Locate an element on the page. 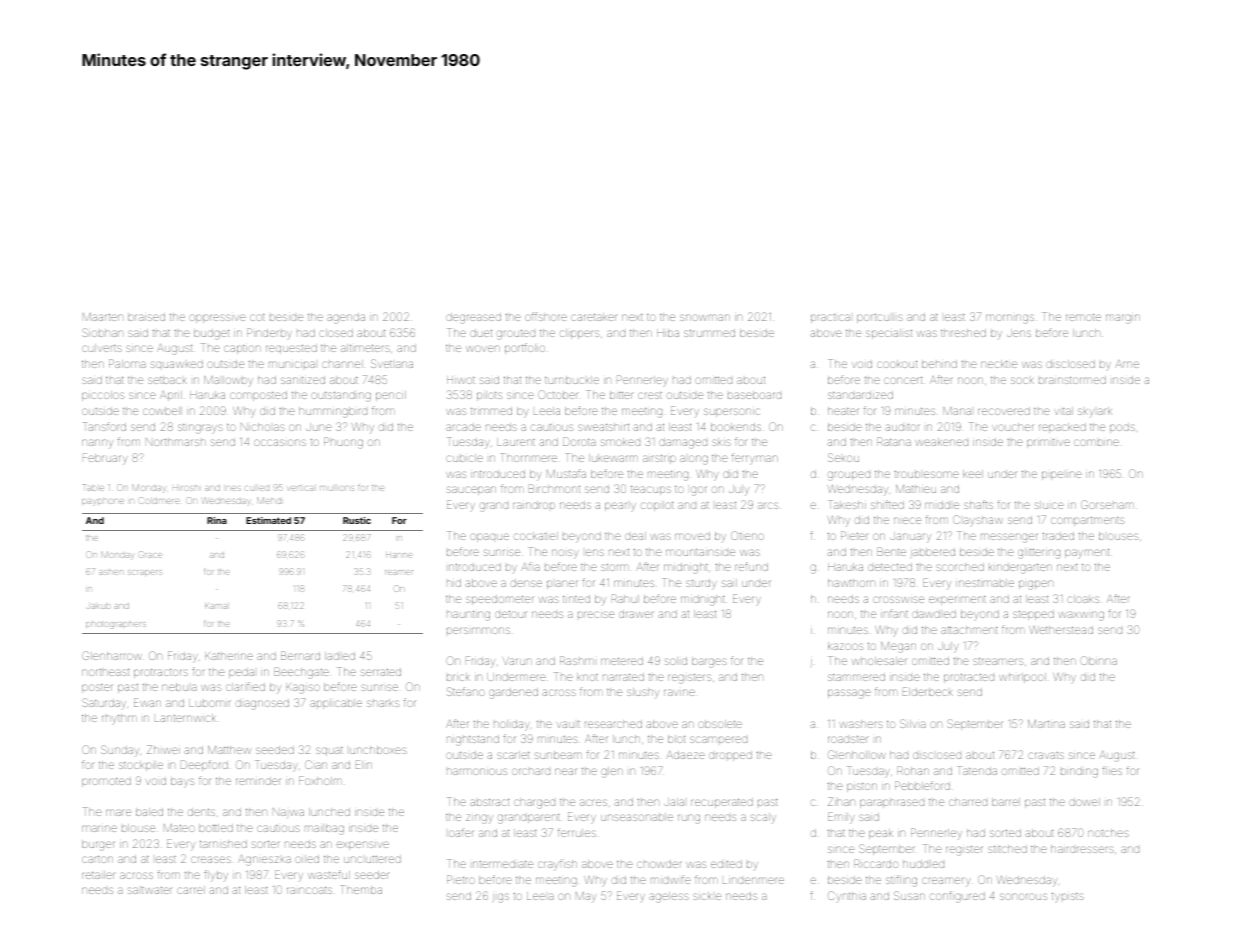 The width and height of the document is (1233, 952). northeast is located at coordinates (105, 672).
